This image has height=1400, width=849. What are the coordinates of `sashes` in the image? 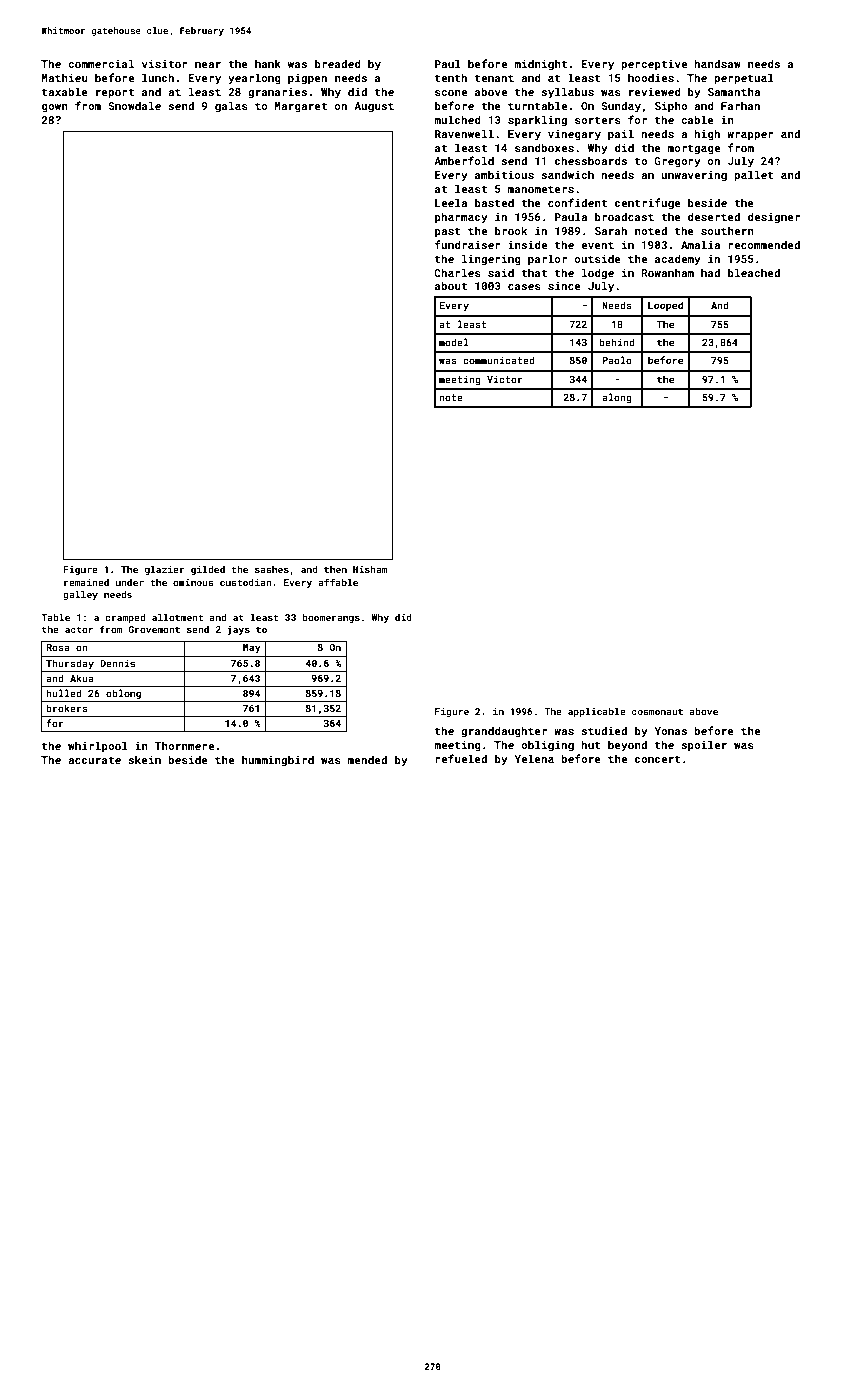 It's located at (272, 569).
